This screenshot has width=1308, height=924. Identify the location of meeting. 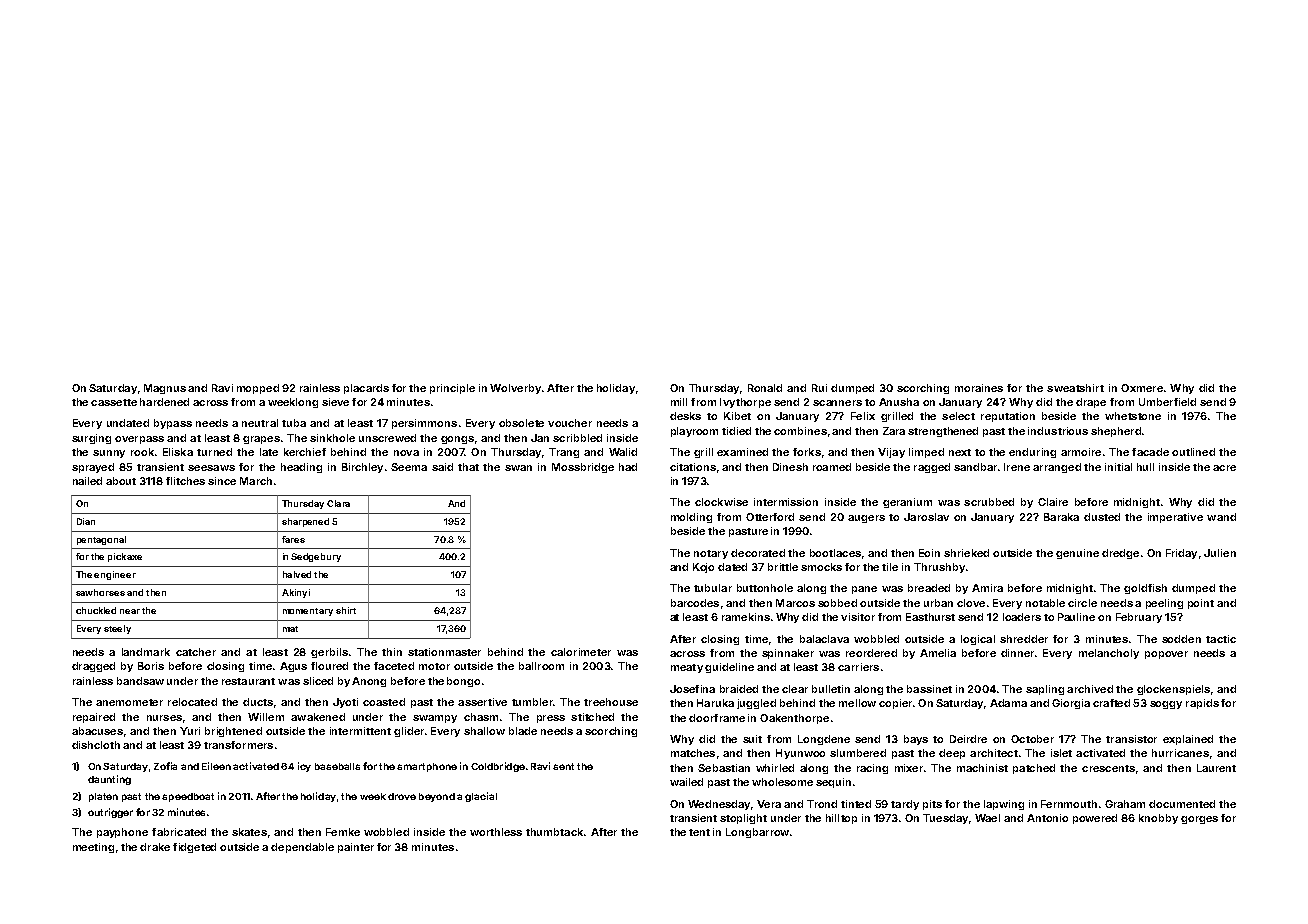
(93, 848).
